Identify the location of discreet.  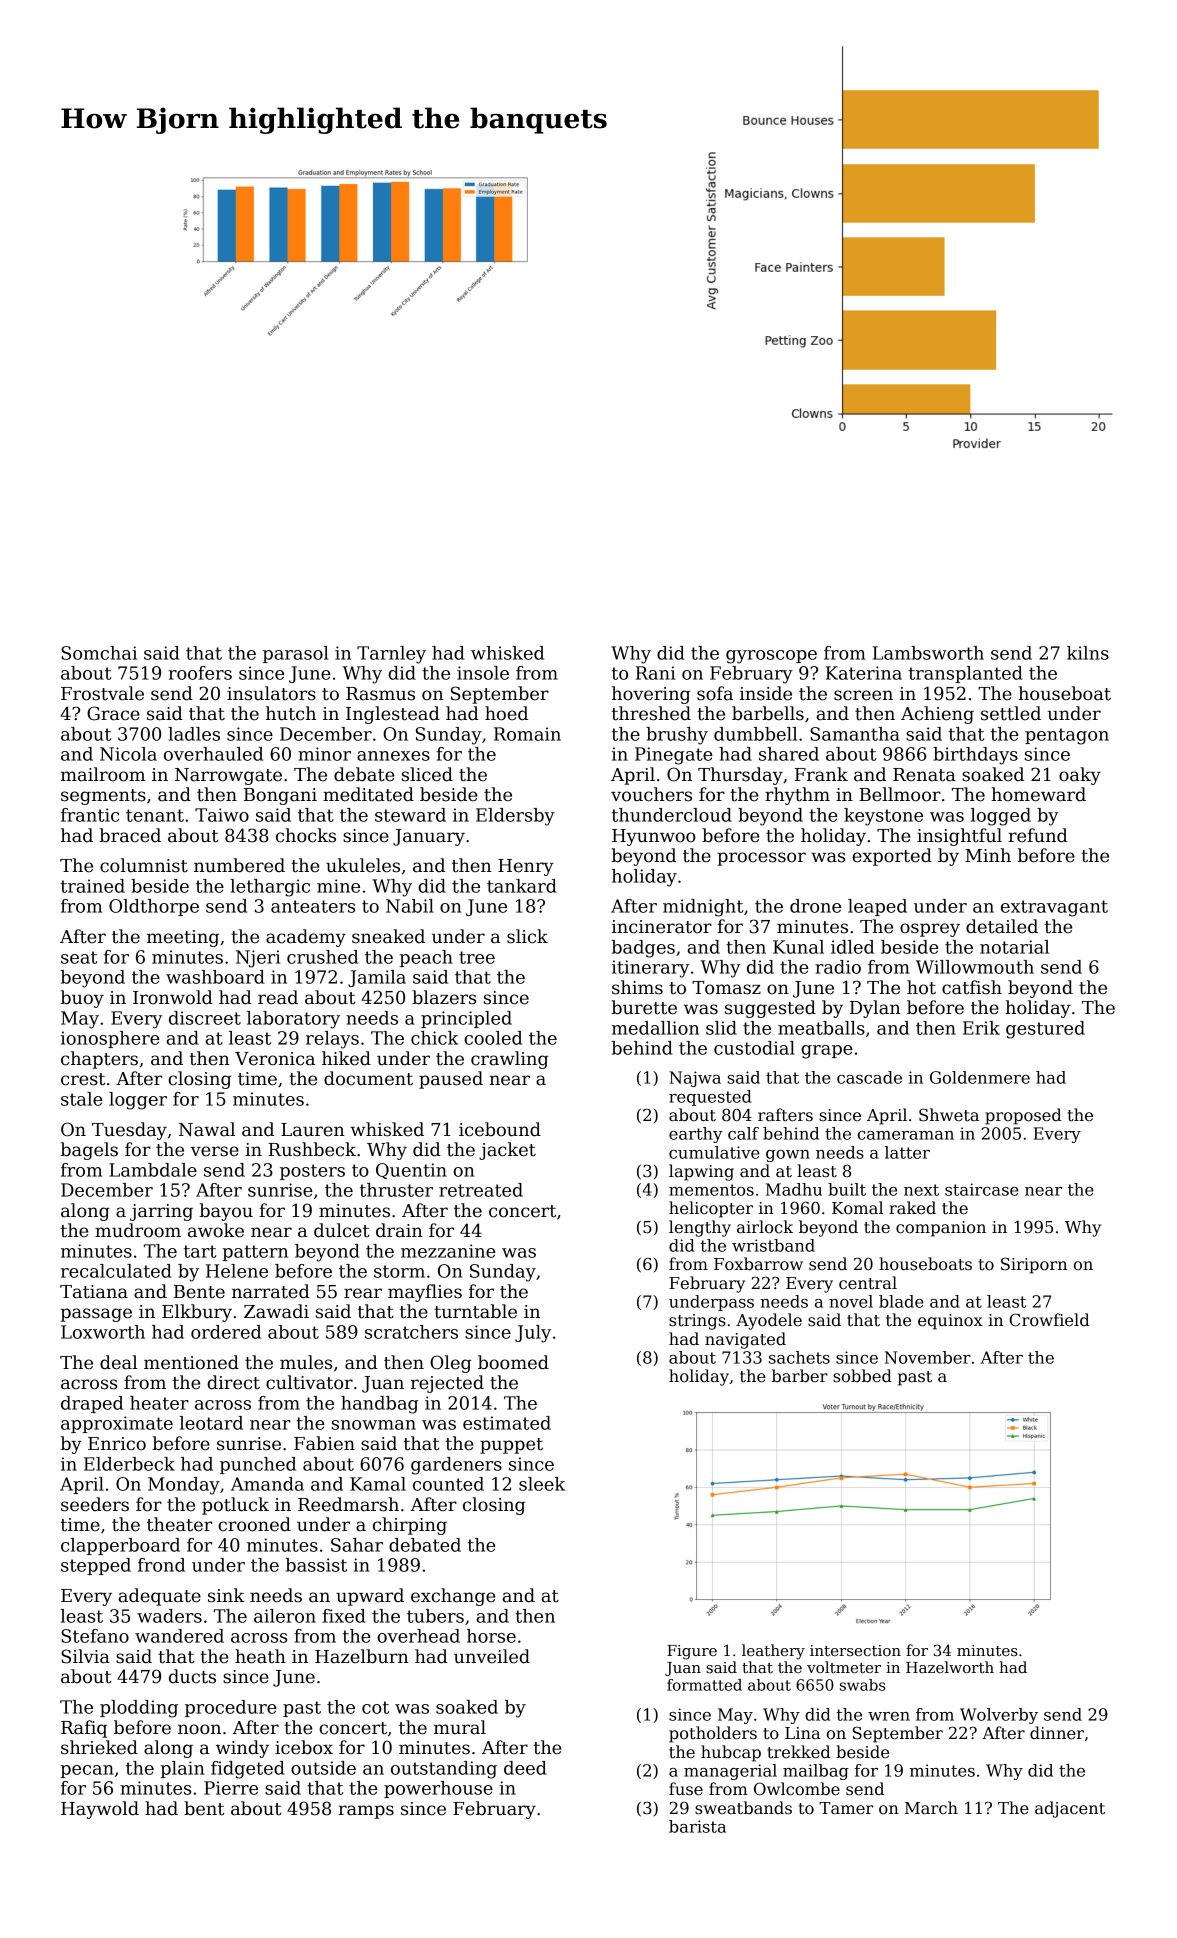
(205, 1018).
